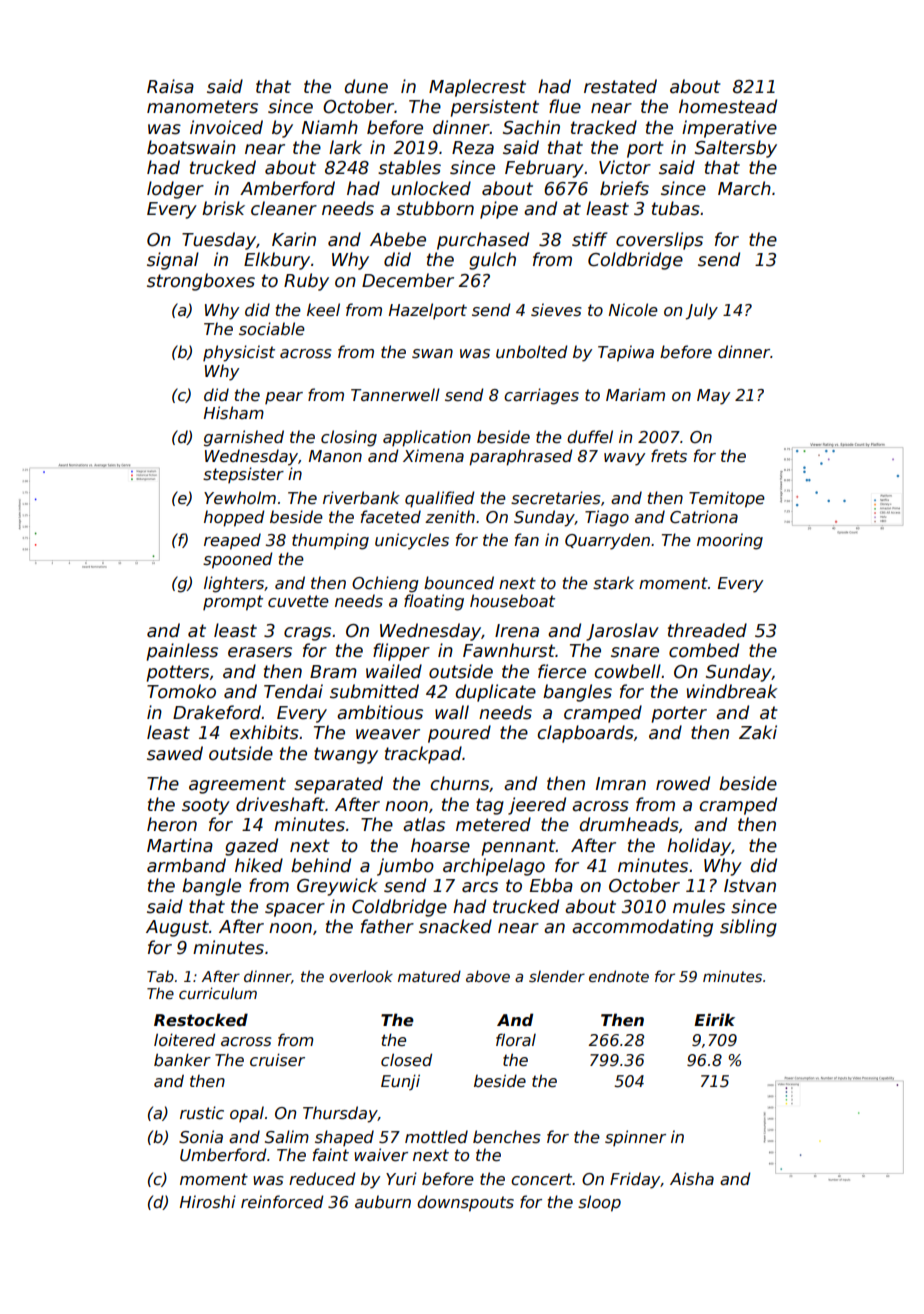 The width and height of the page is (924, 1314). Describe the element at coordinates (170, 86) in the page. I see `Raisa` at that location.
